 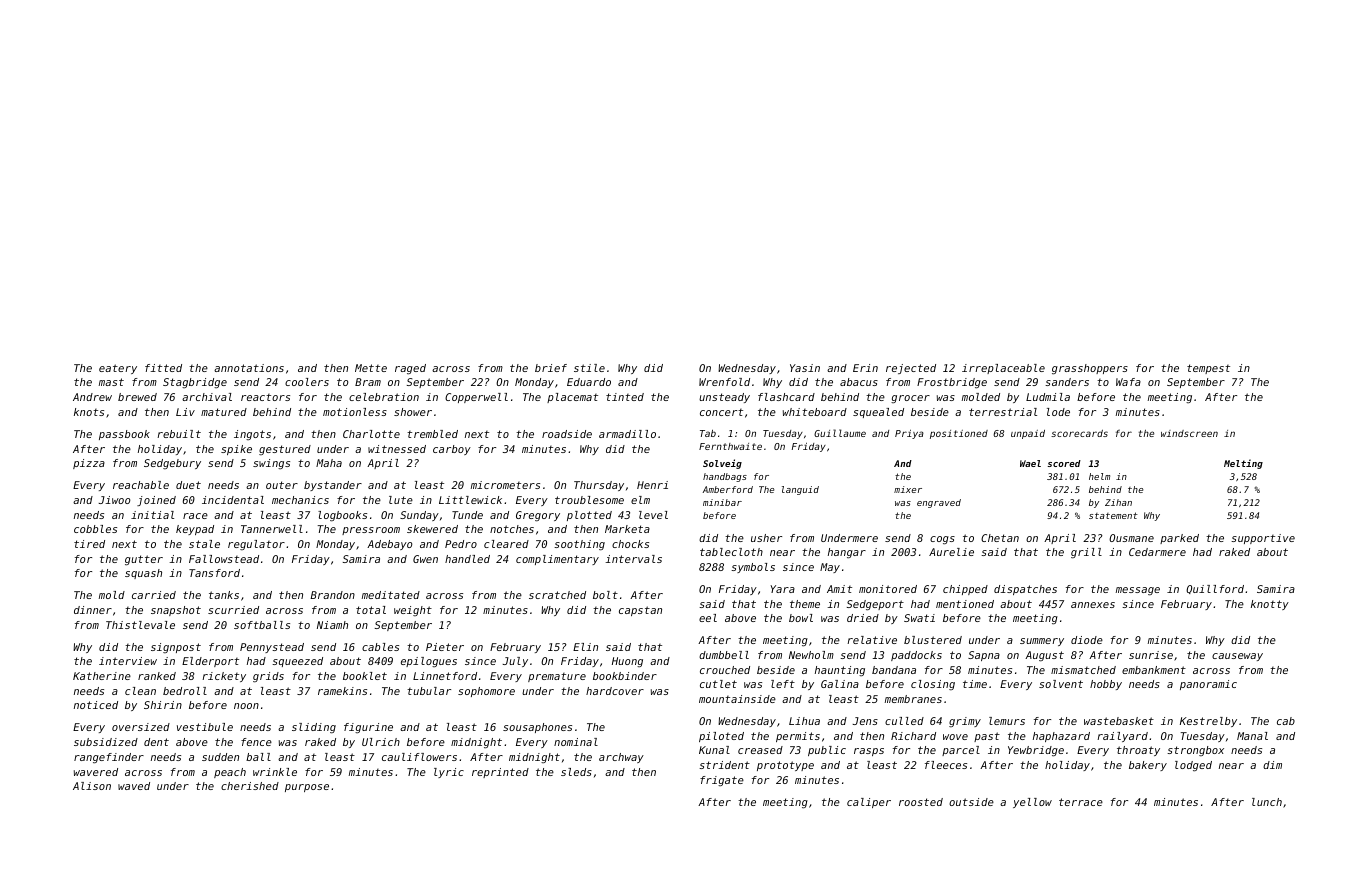 I want to click on knots, so click(x=89, y=412).
